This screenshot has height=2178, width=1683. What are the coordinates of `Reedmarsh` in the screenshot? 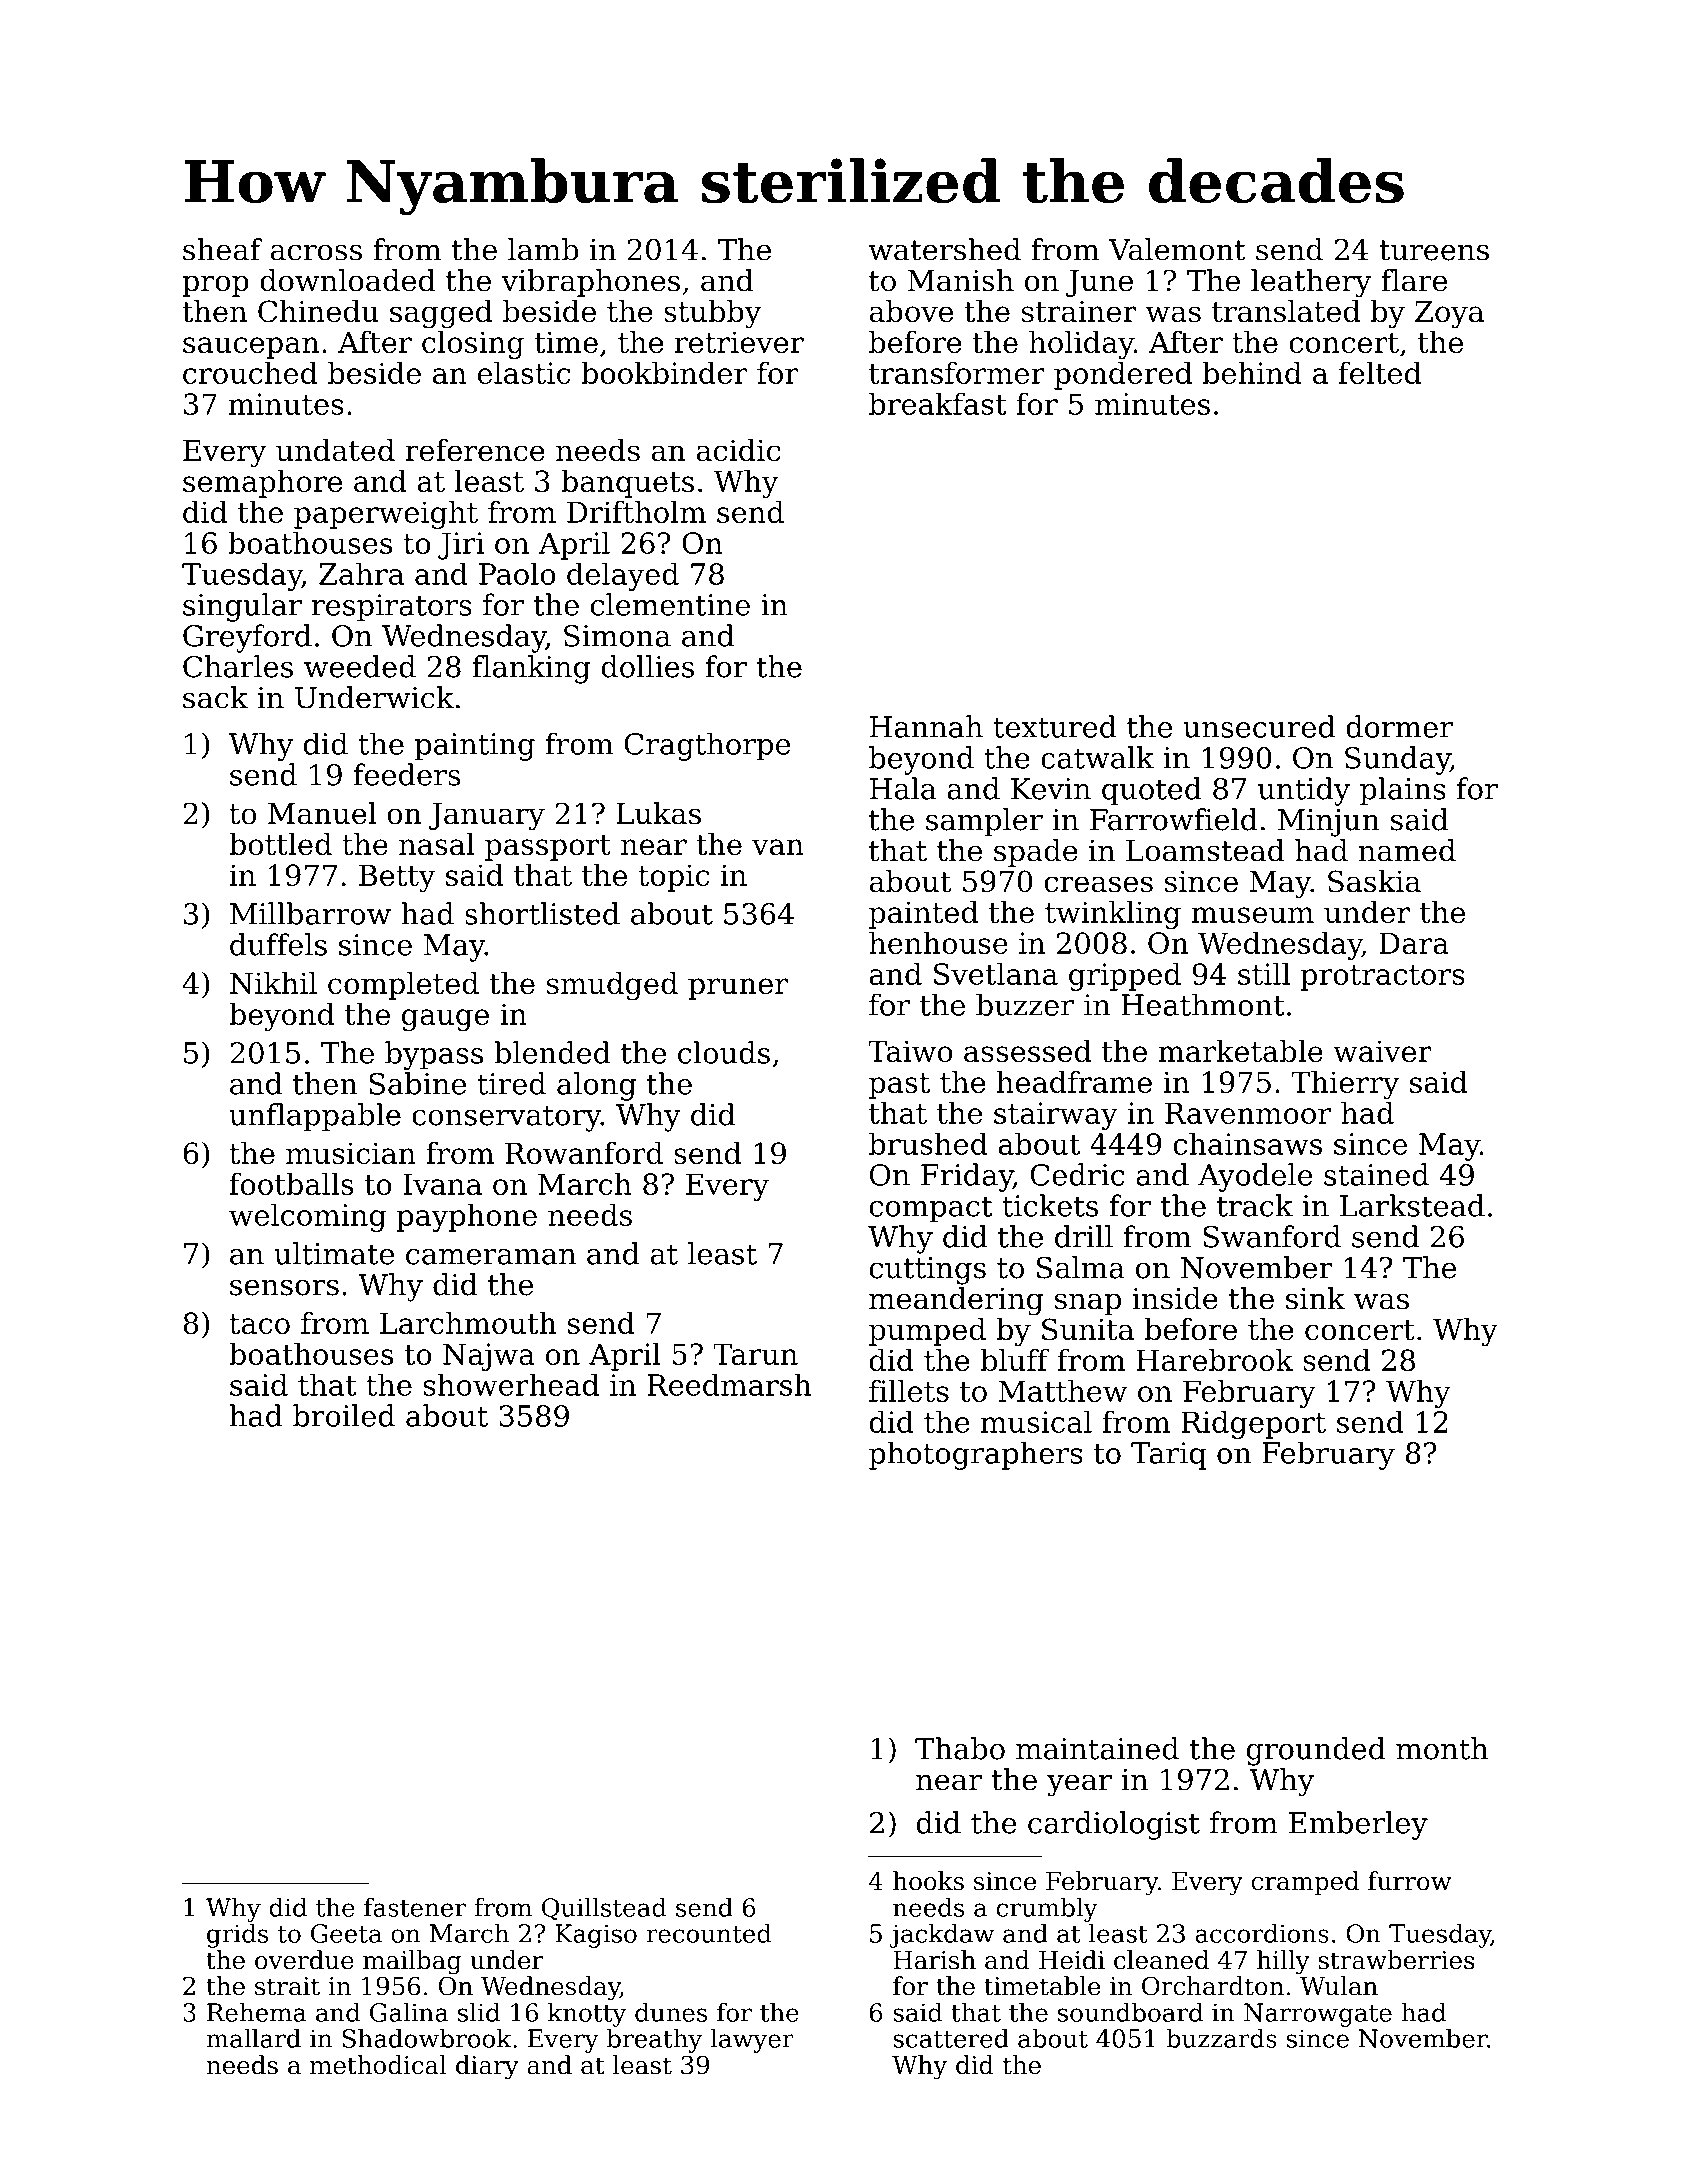 It's located at (729, 1384).
